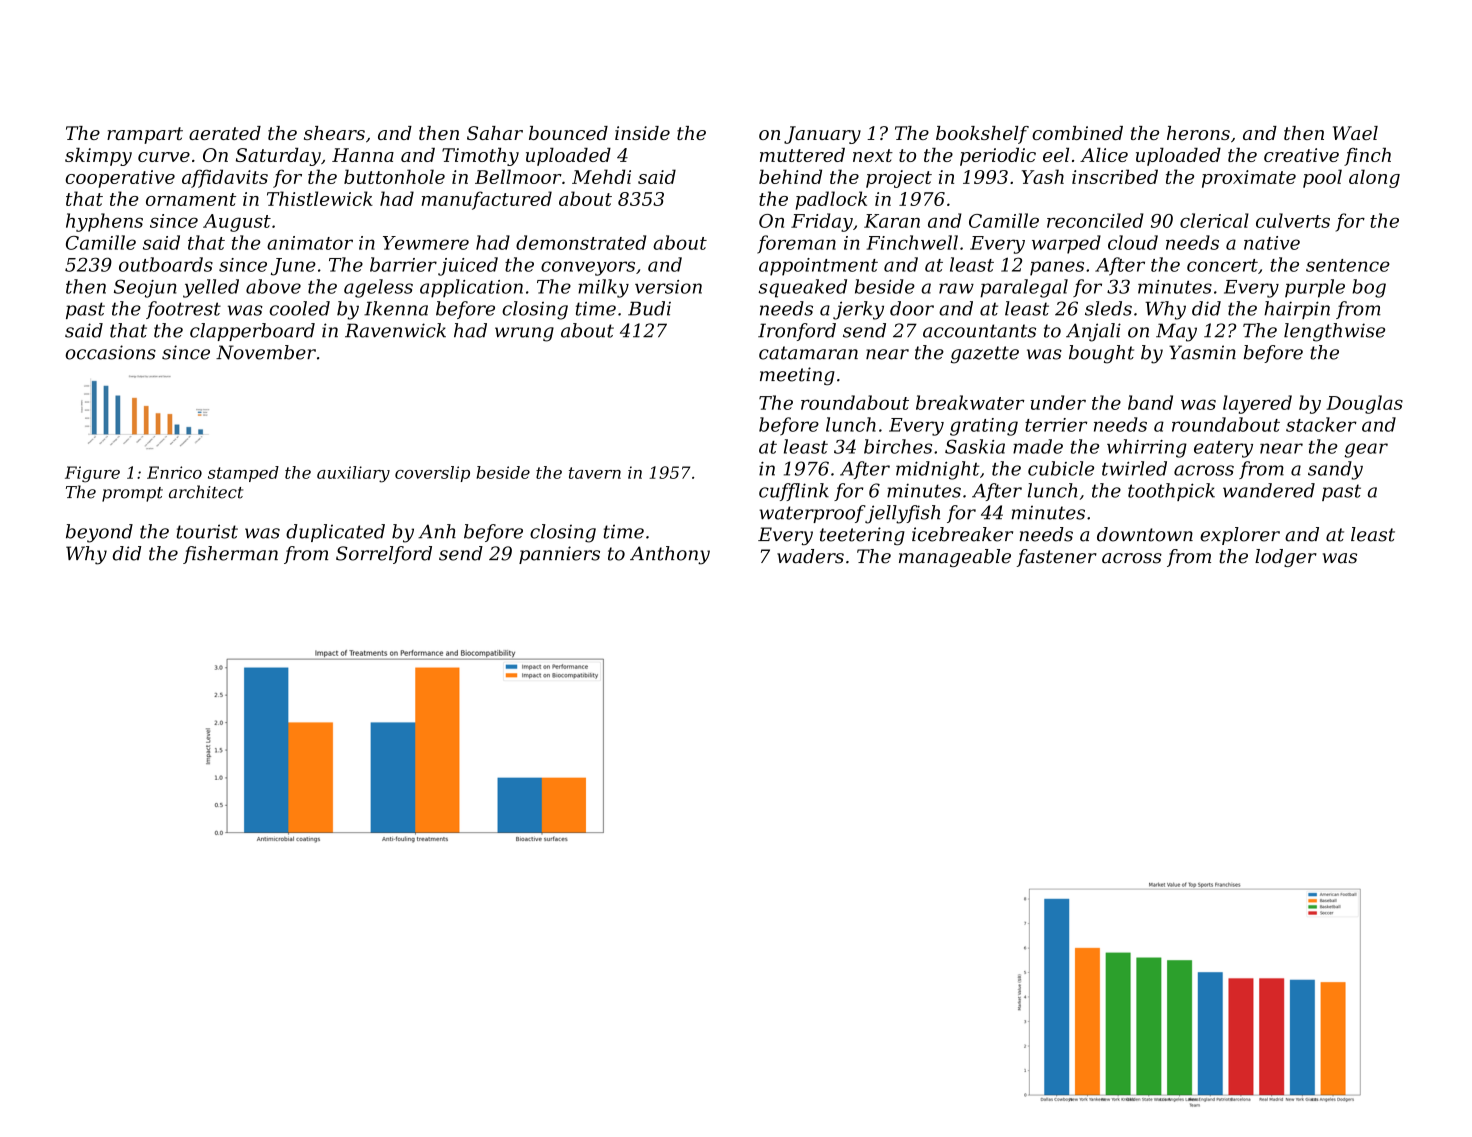  What do you see at coordinates (378, 288) in the page?
I see `ageless` at bounding box center [378, 288].
